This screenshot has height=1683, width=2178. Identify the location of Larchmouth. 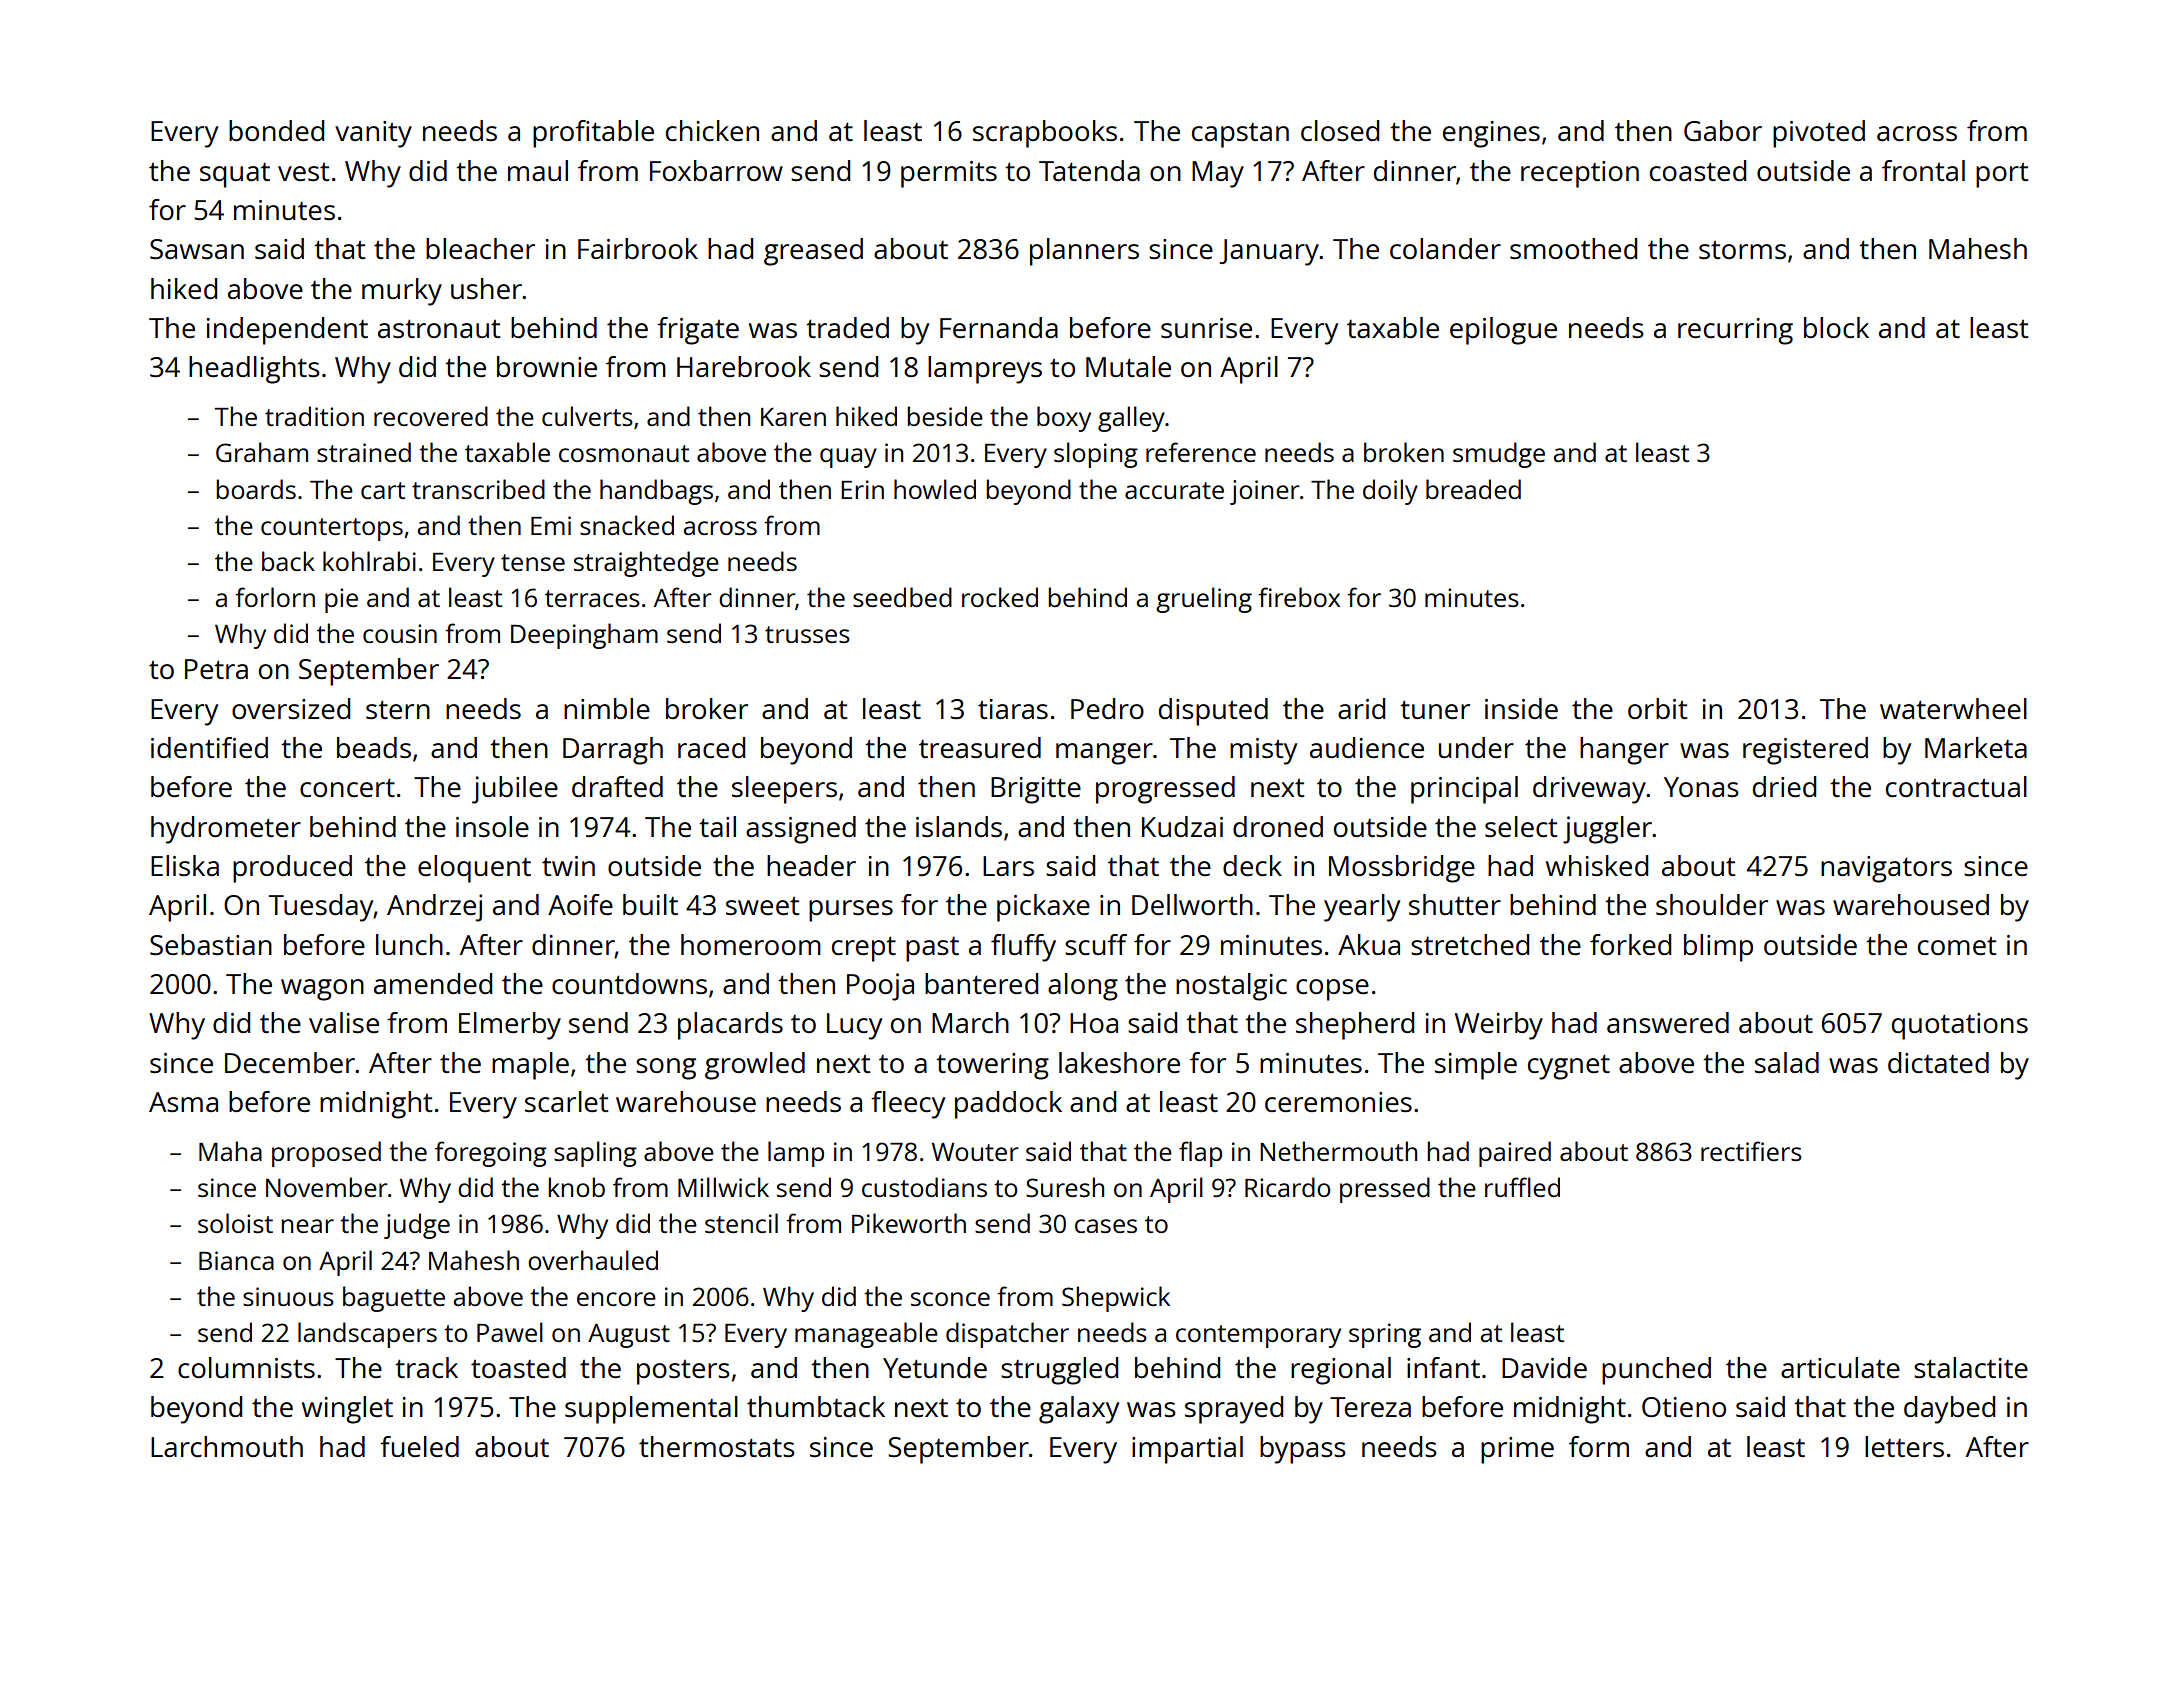
(227, 1446).
